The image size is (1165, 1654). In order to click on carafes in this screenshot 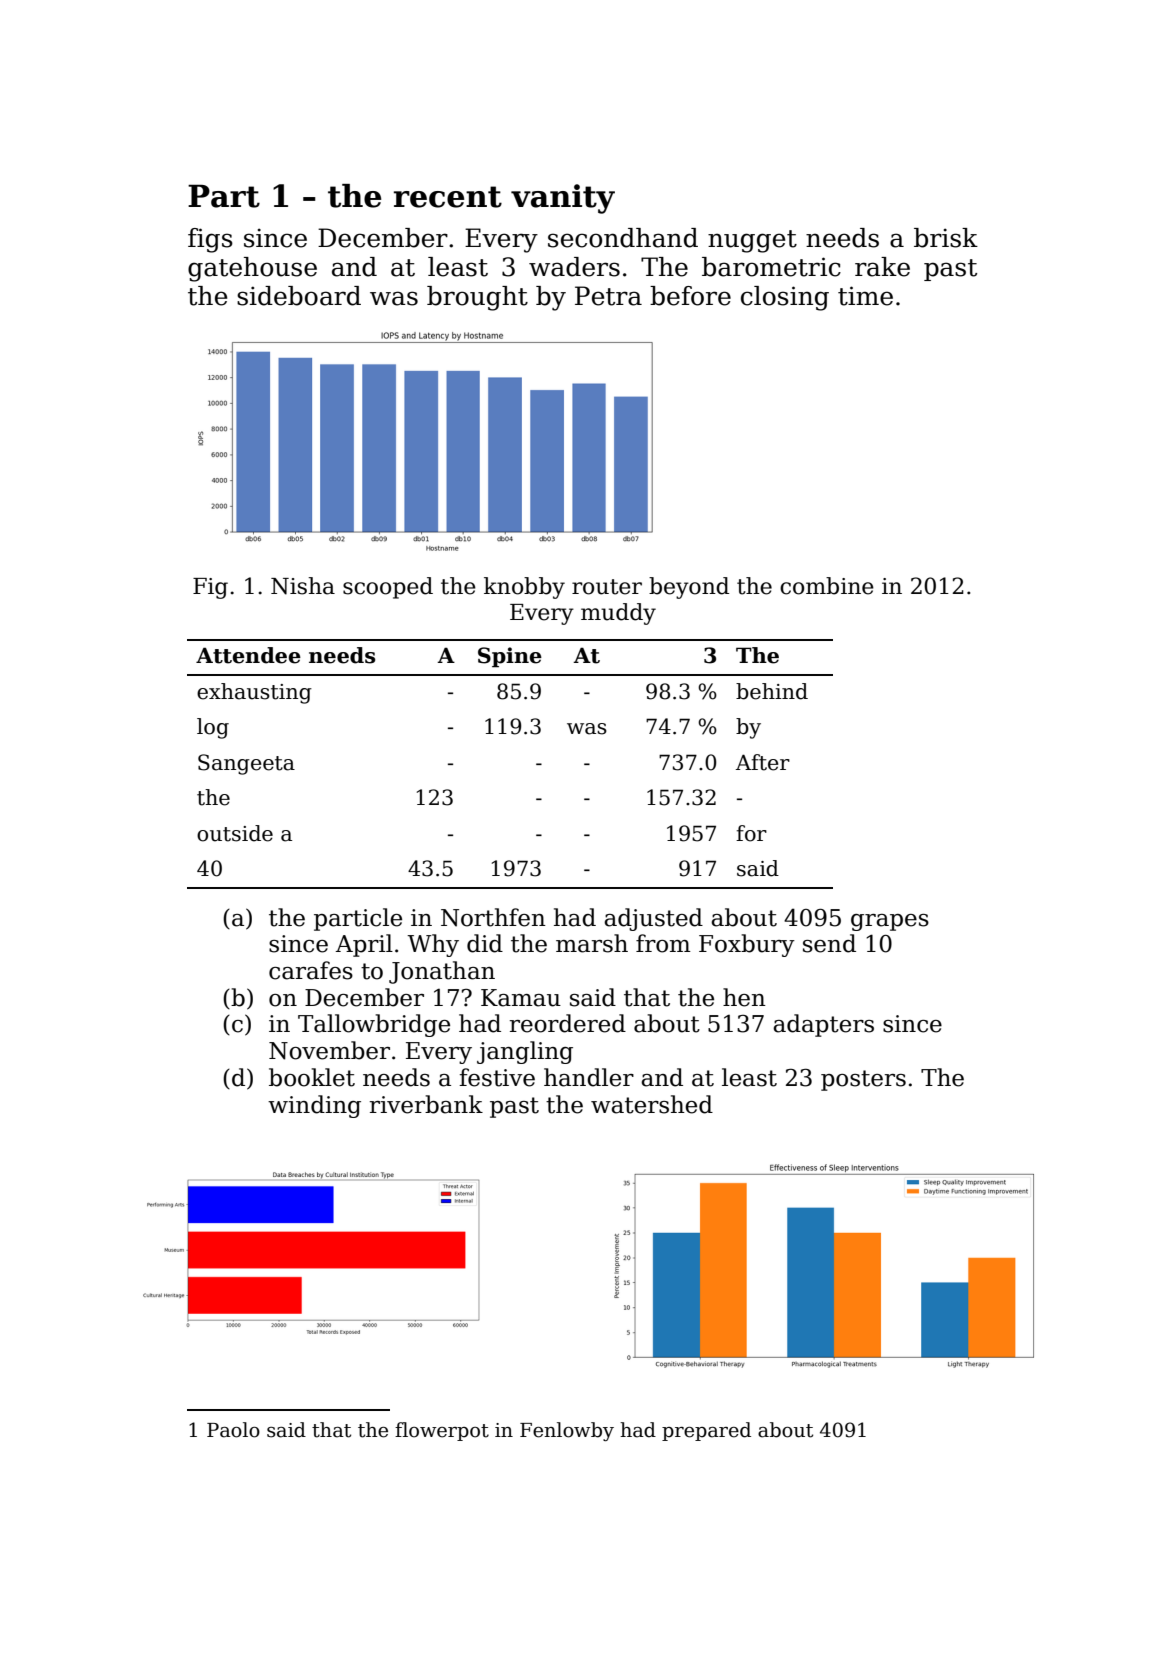, I will do `click(311, 970)`.
